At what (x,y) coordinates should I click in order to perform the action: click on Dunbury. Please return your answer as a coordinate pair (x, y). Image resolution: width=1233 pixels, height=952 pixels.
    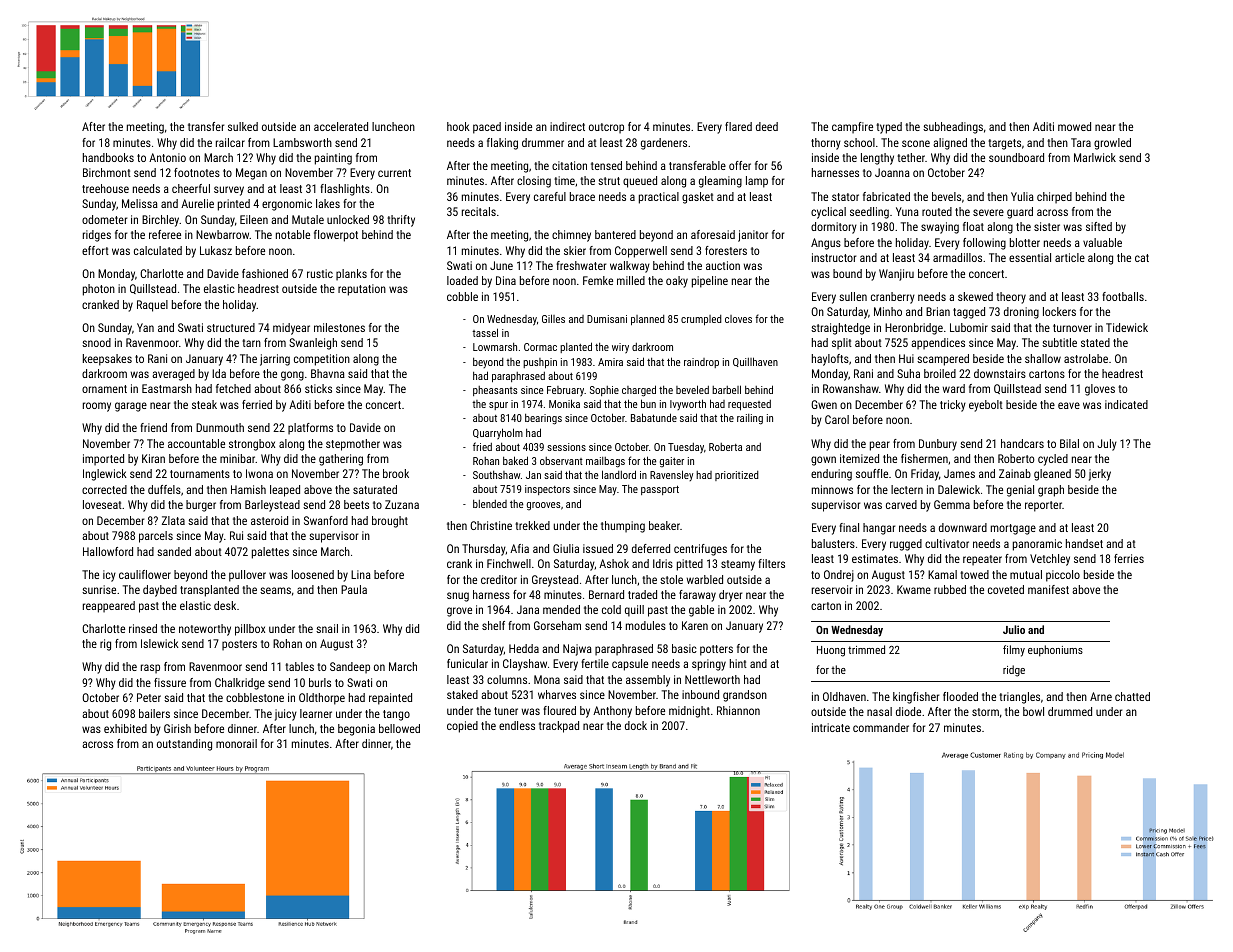
    Looking at the image, I should click on (938, 445).
